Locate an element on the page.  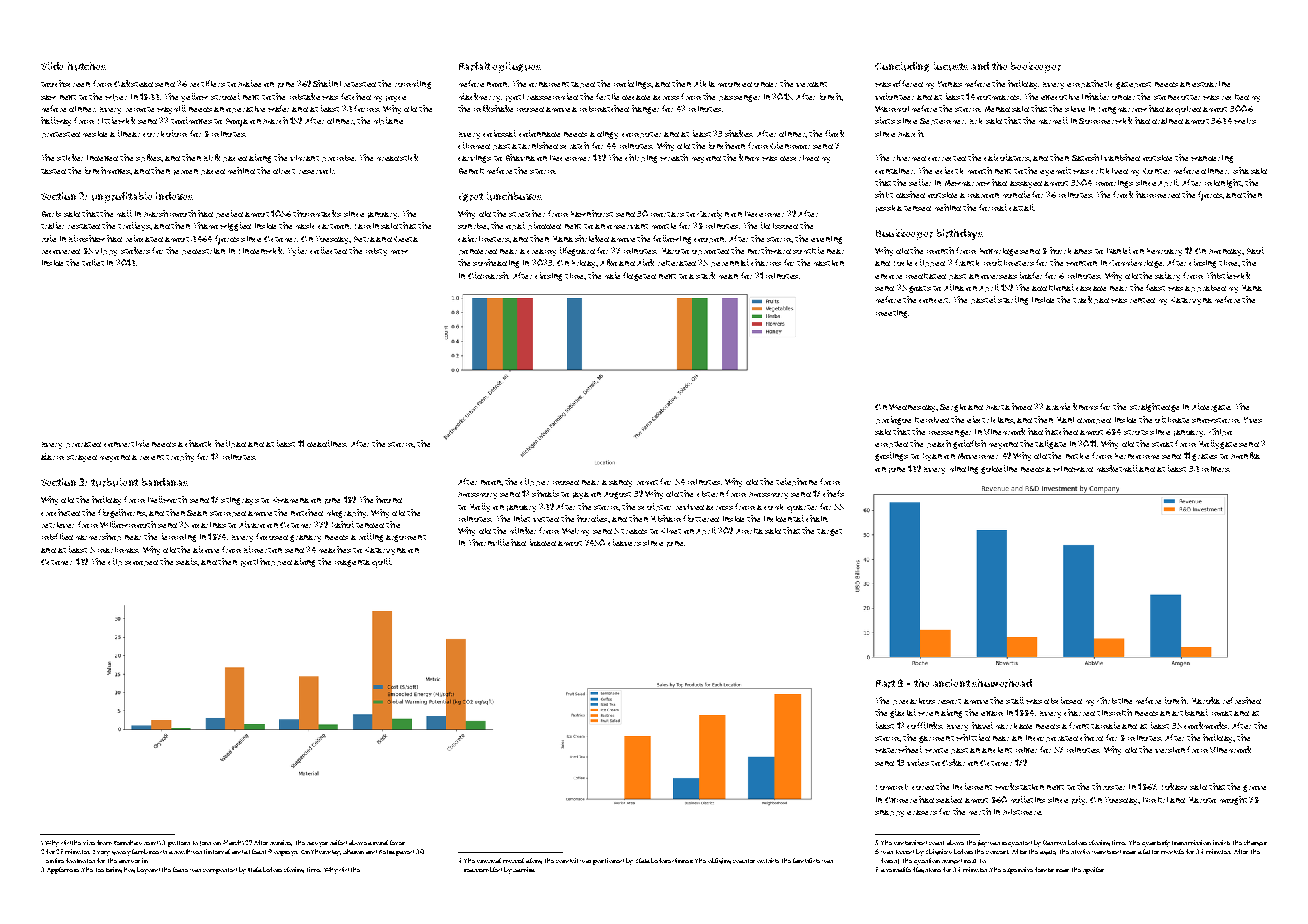
Samira is located at coordinates (524, 869).
